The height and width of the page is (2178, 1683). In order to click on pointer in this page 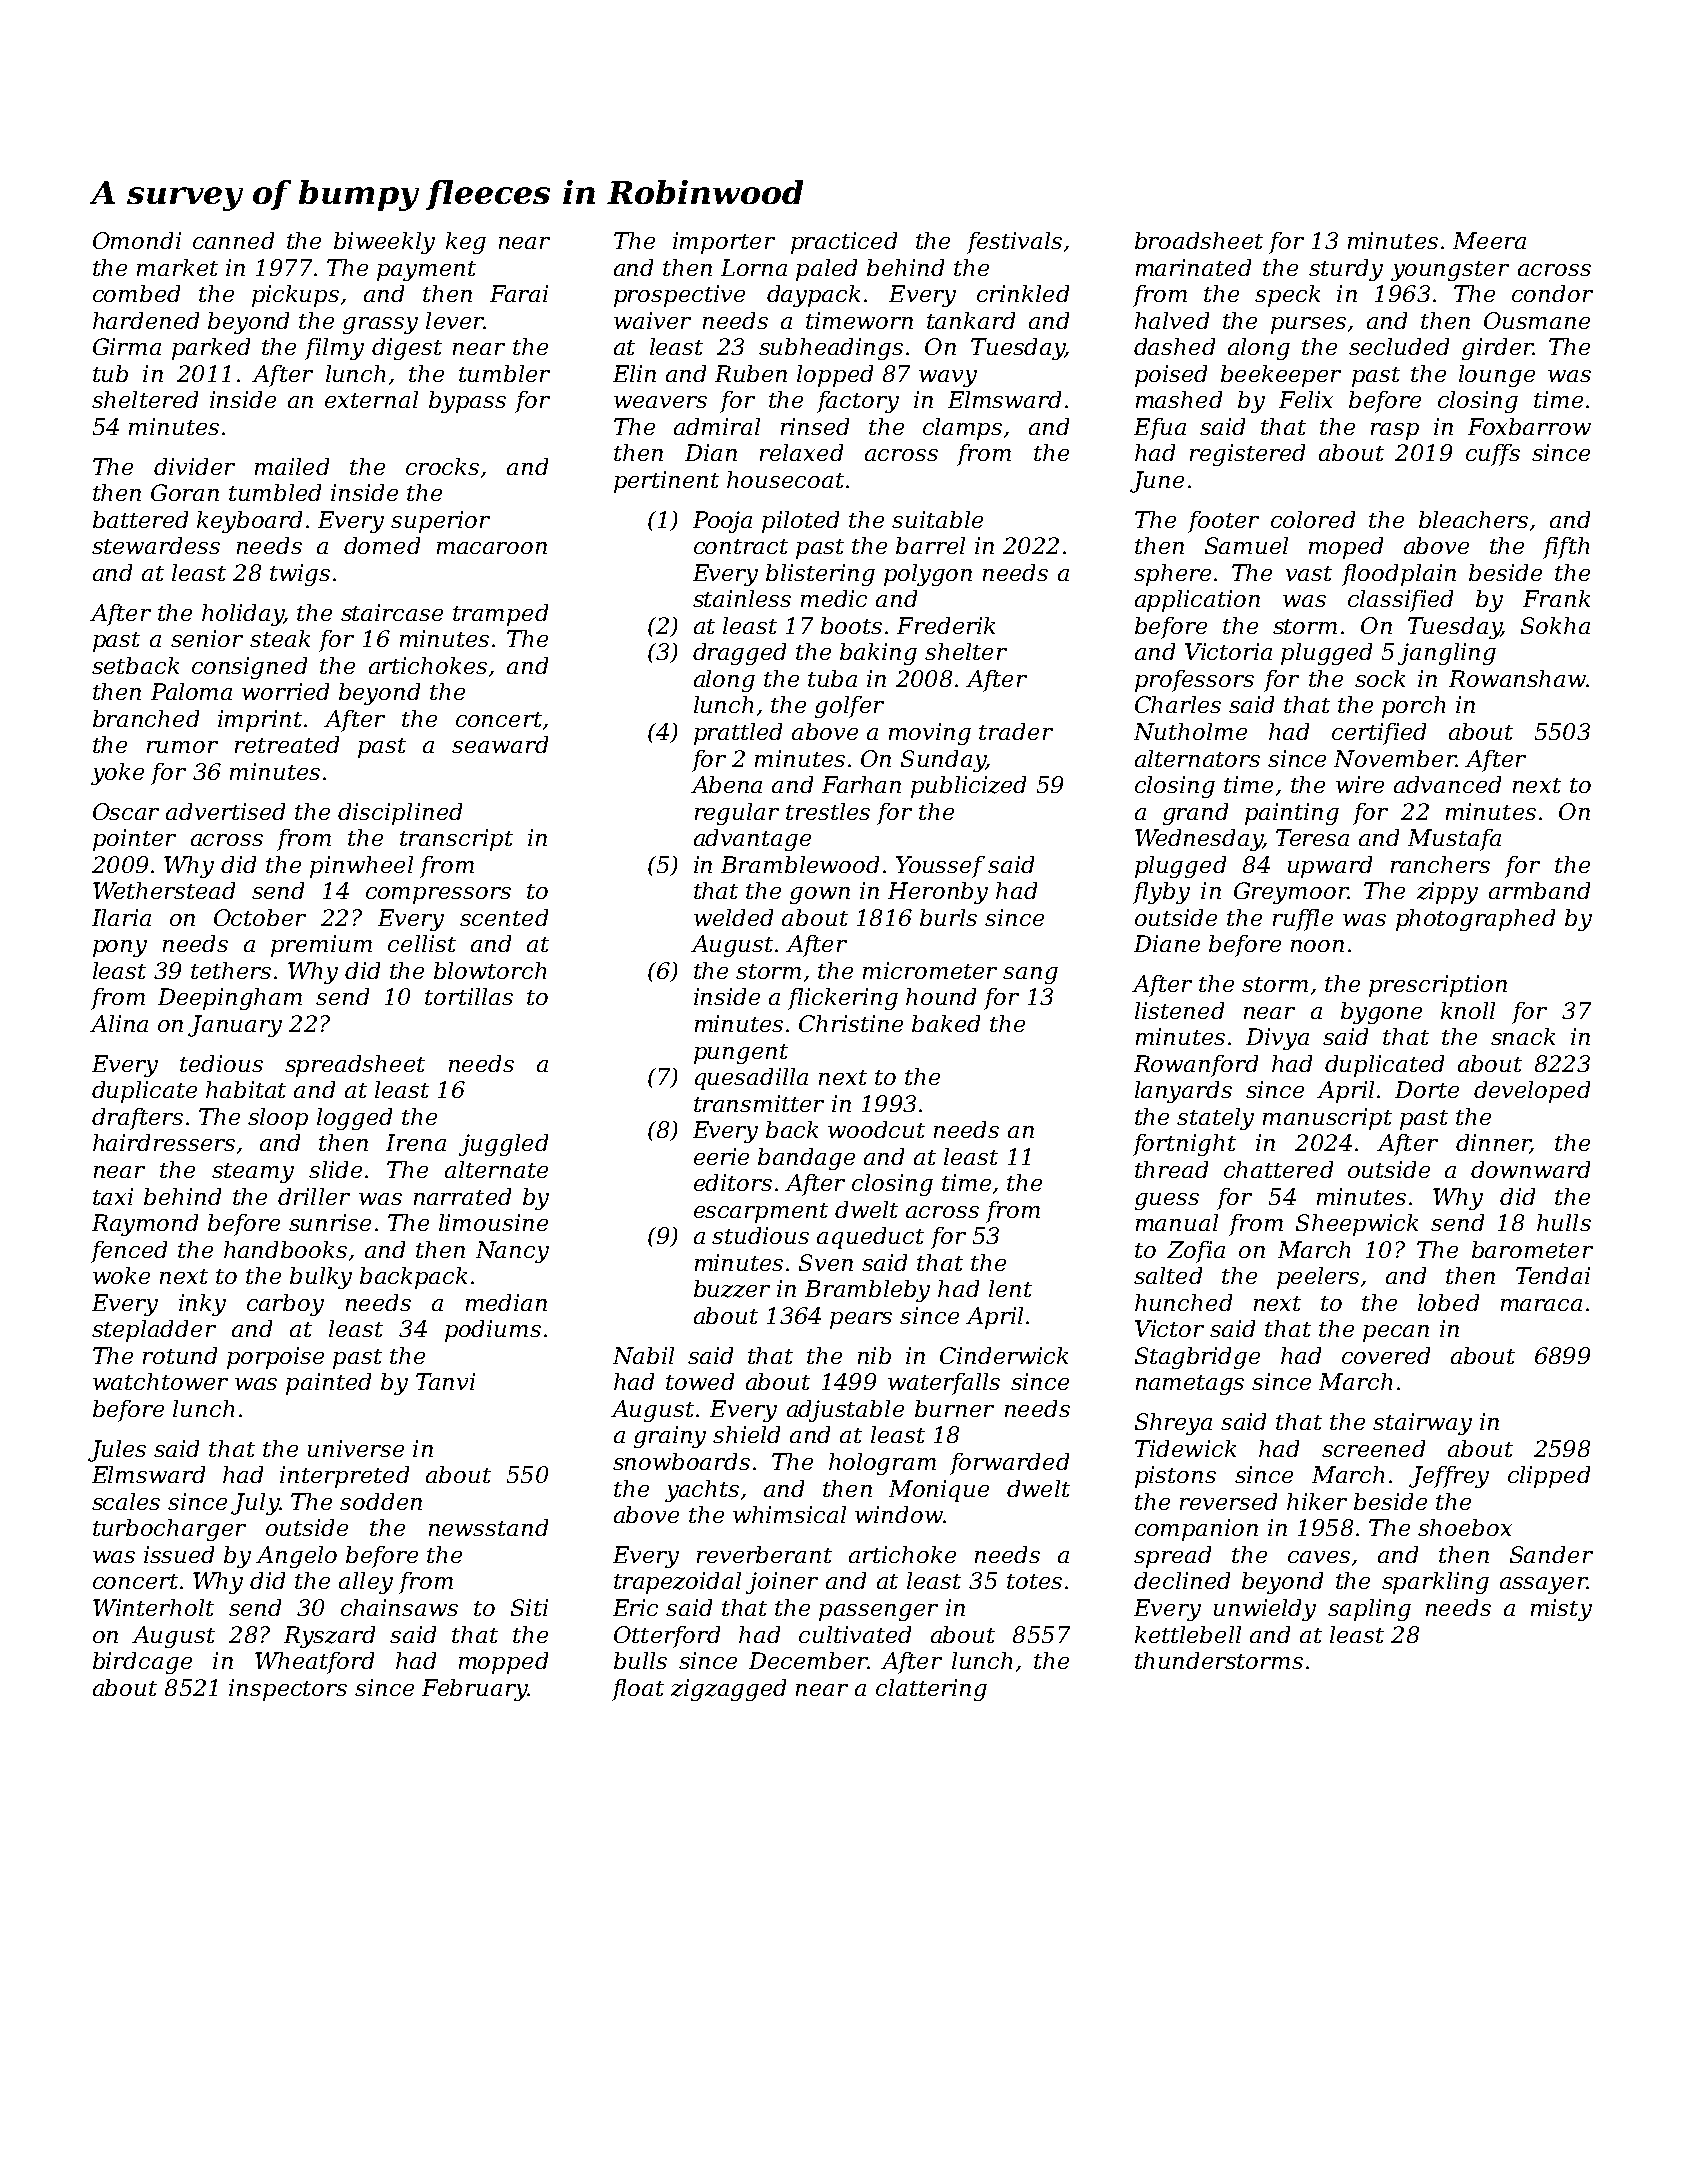, I will do `click(134, 840)`.
